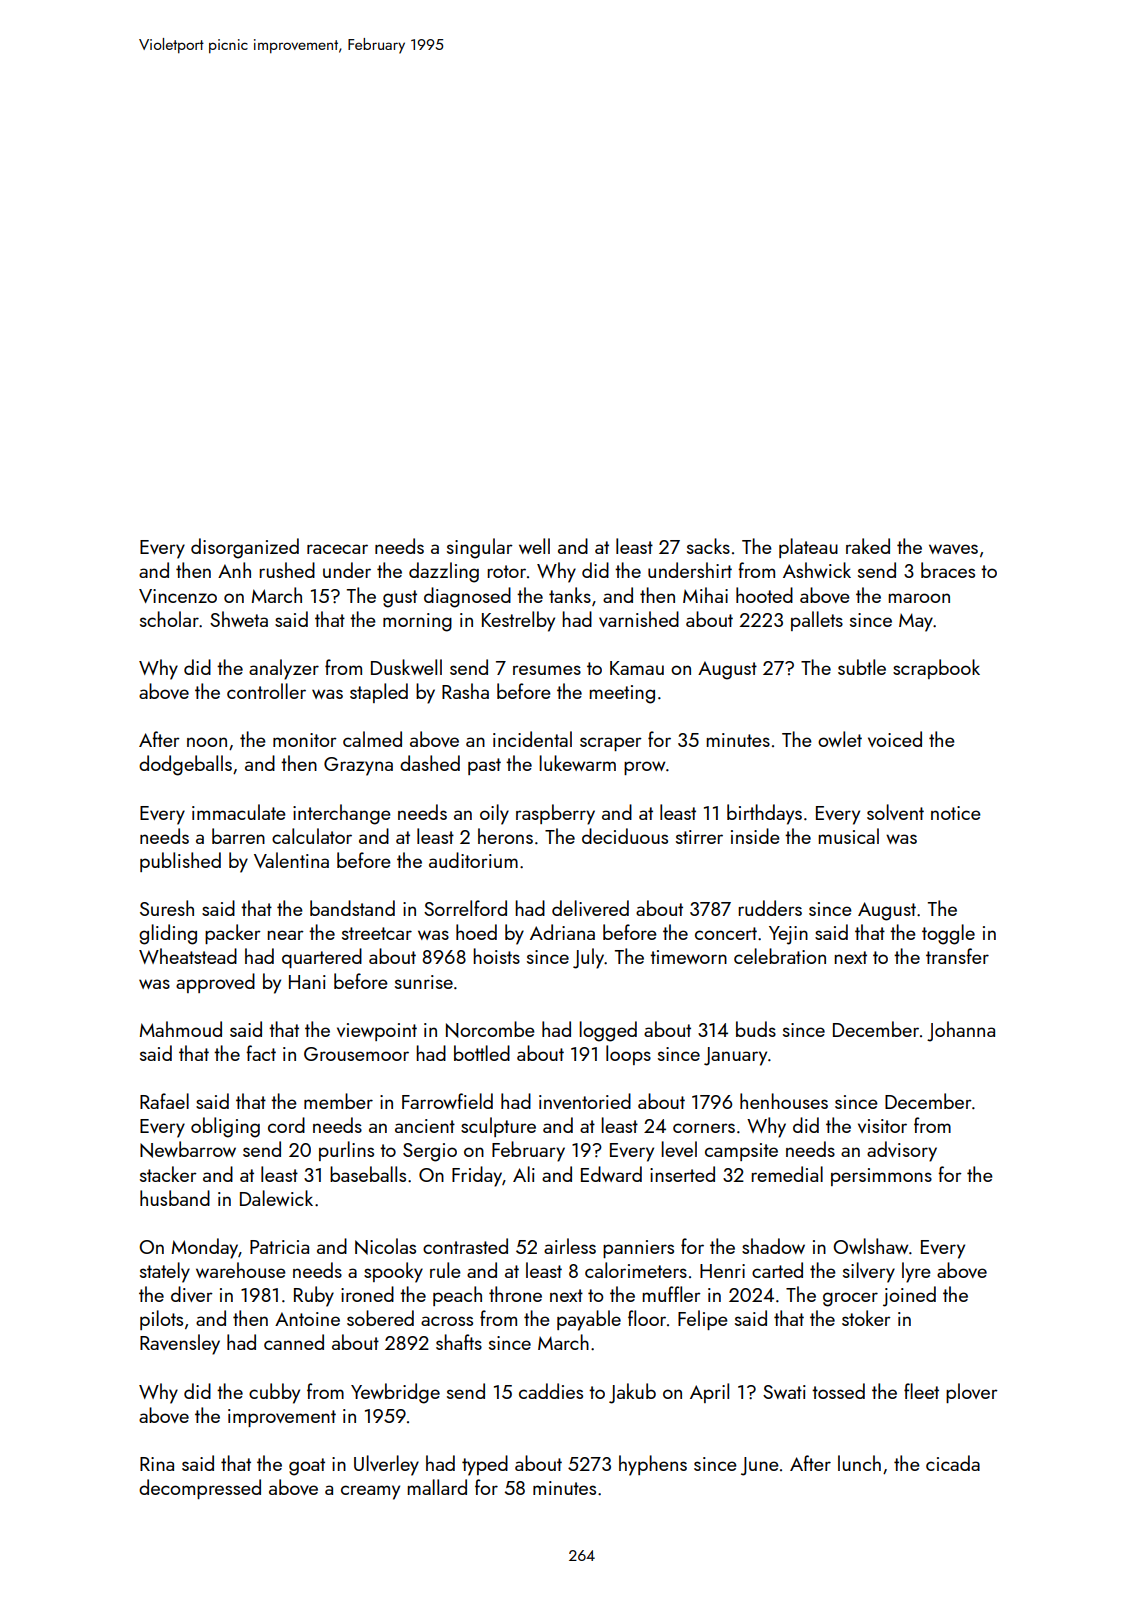 The width and height of the screenshot is (1137, 1615). Describe the element at coordinates (480, 548) in the screenshot. I see `singular` at that location.
